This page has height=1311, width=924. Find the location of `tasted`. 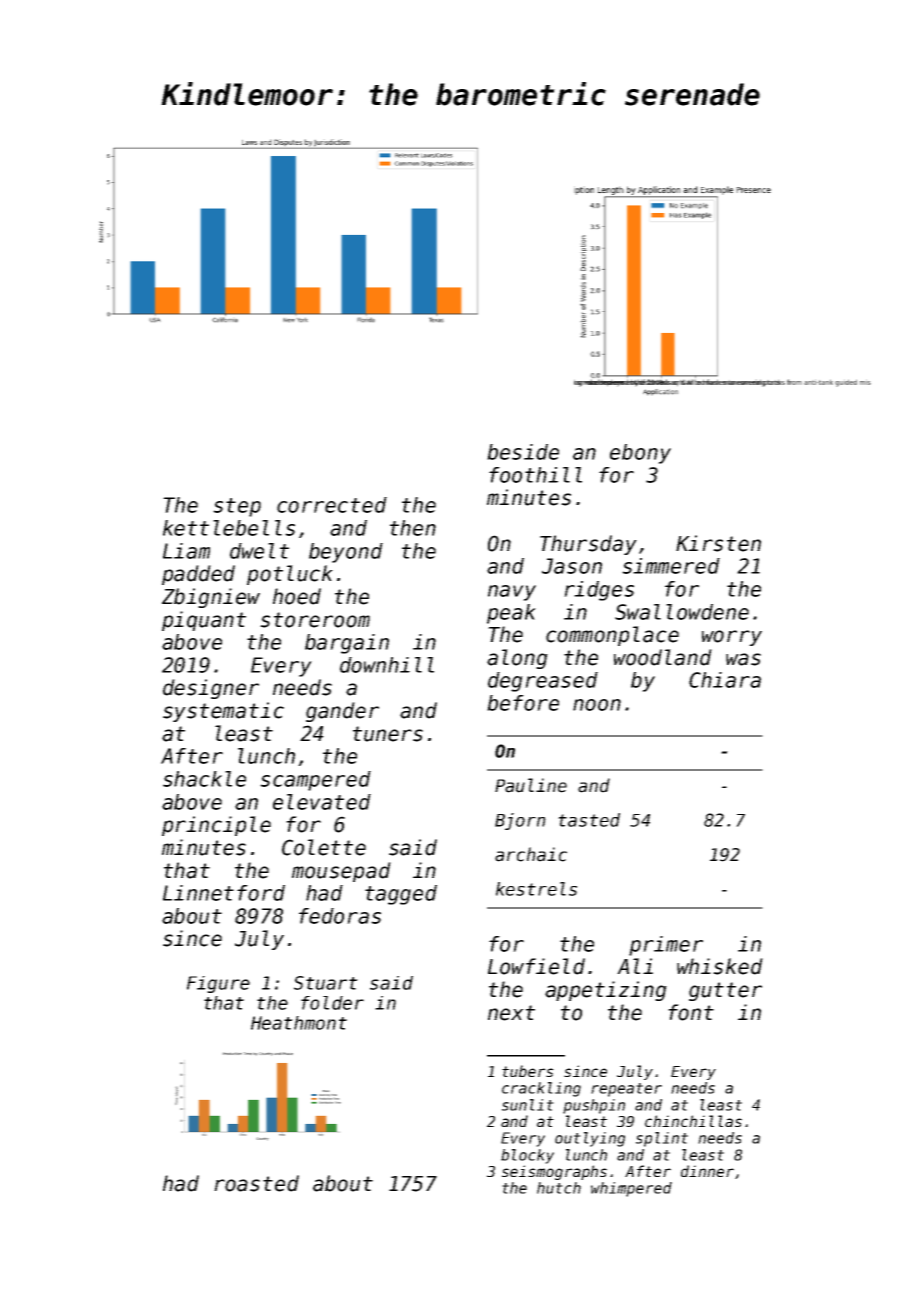

tasted is located at coordinates (589, 820).
